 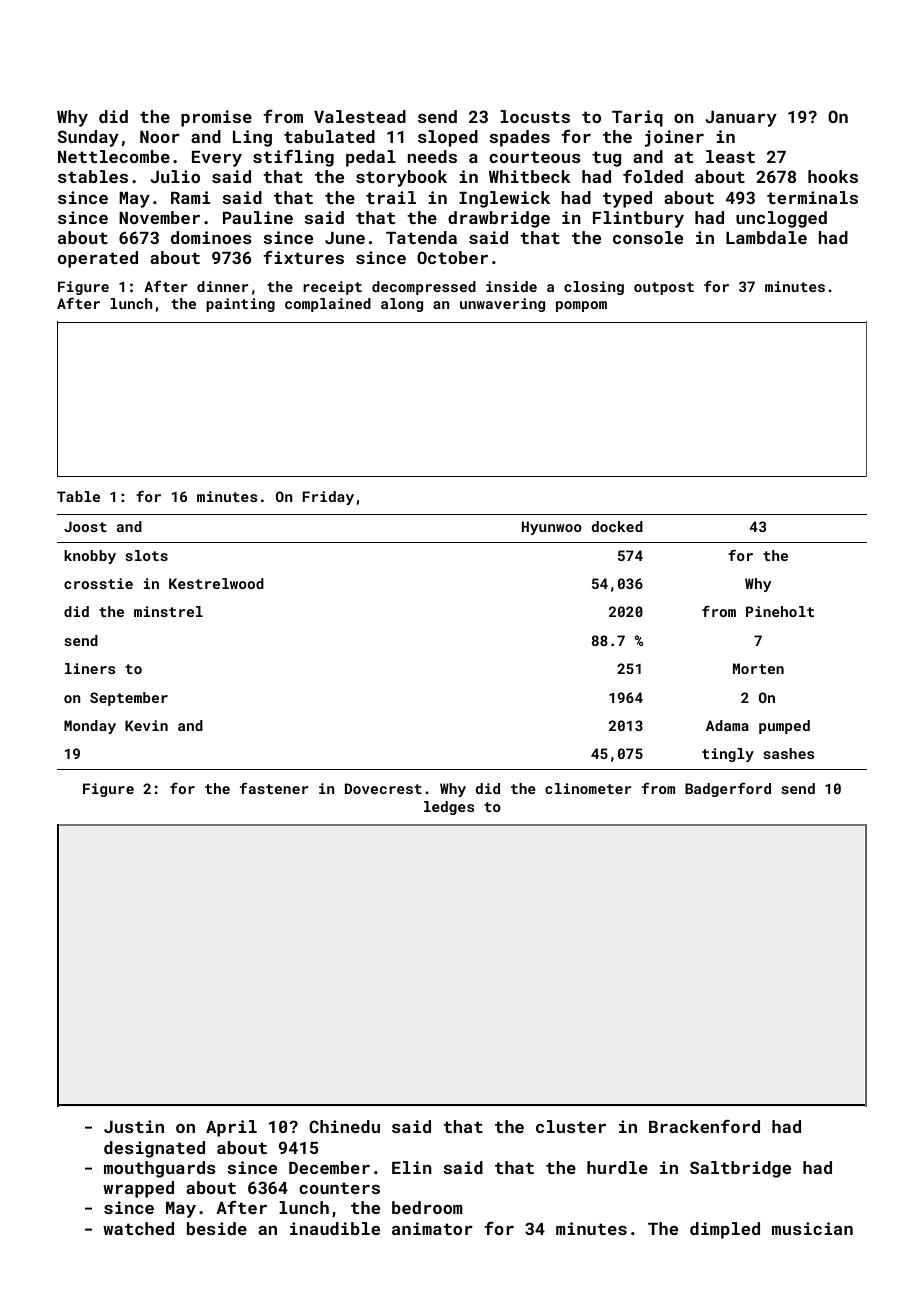 I want to click on Pineholt, so click(x=780, y=611).
